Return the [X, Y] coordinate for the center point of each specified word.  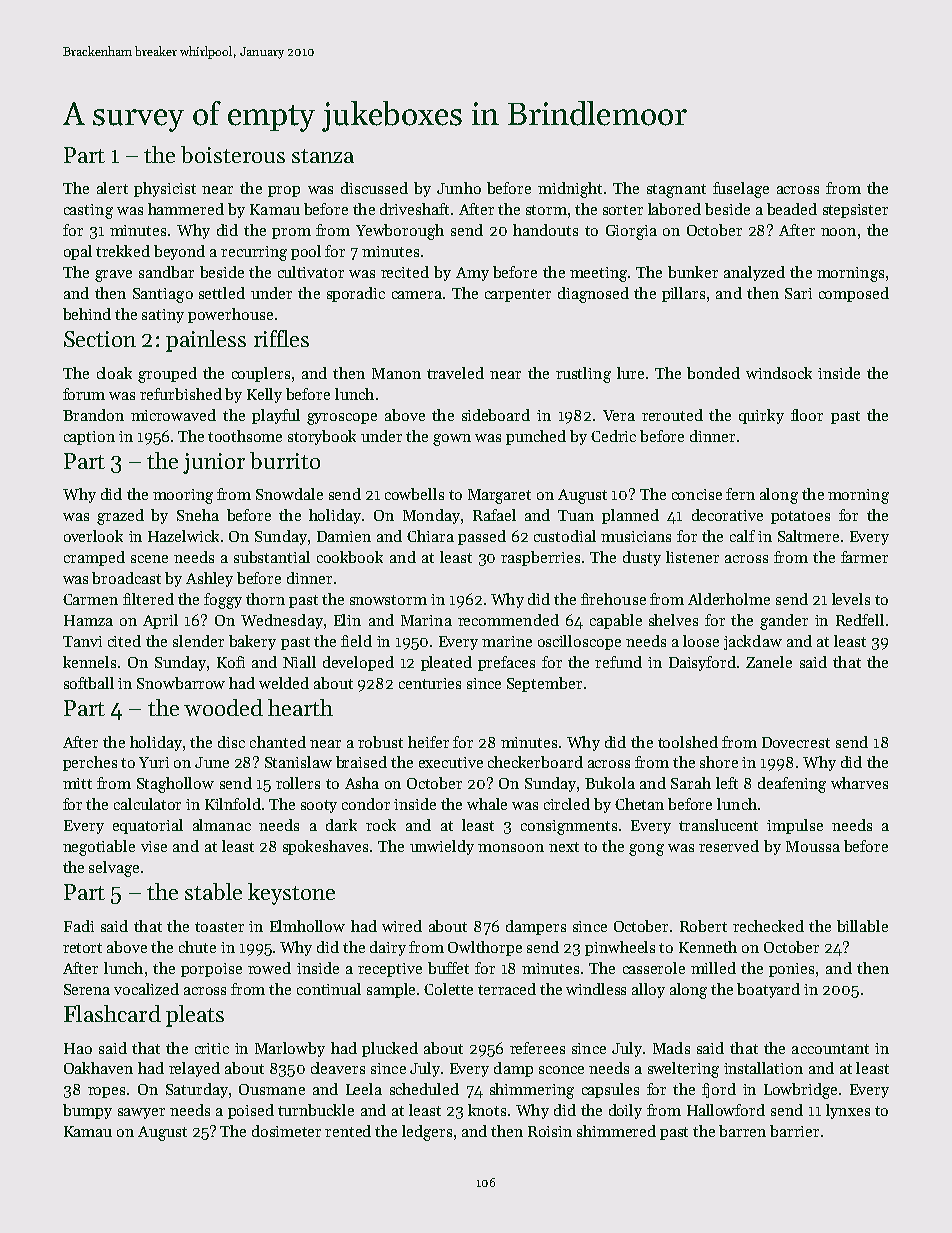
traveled [455, 373]
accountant [830, 1049]
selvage [114, 869]
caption [89, 438]
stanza [323, 156]
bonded [713, 373]
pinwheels [620, 948]
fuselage [741, 190]
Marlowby [290, 1049]
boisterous [233, 154]
